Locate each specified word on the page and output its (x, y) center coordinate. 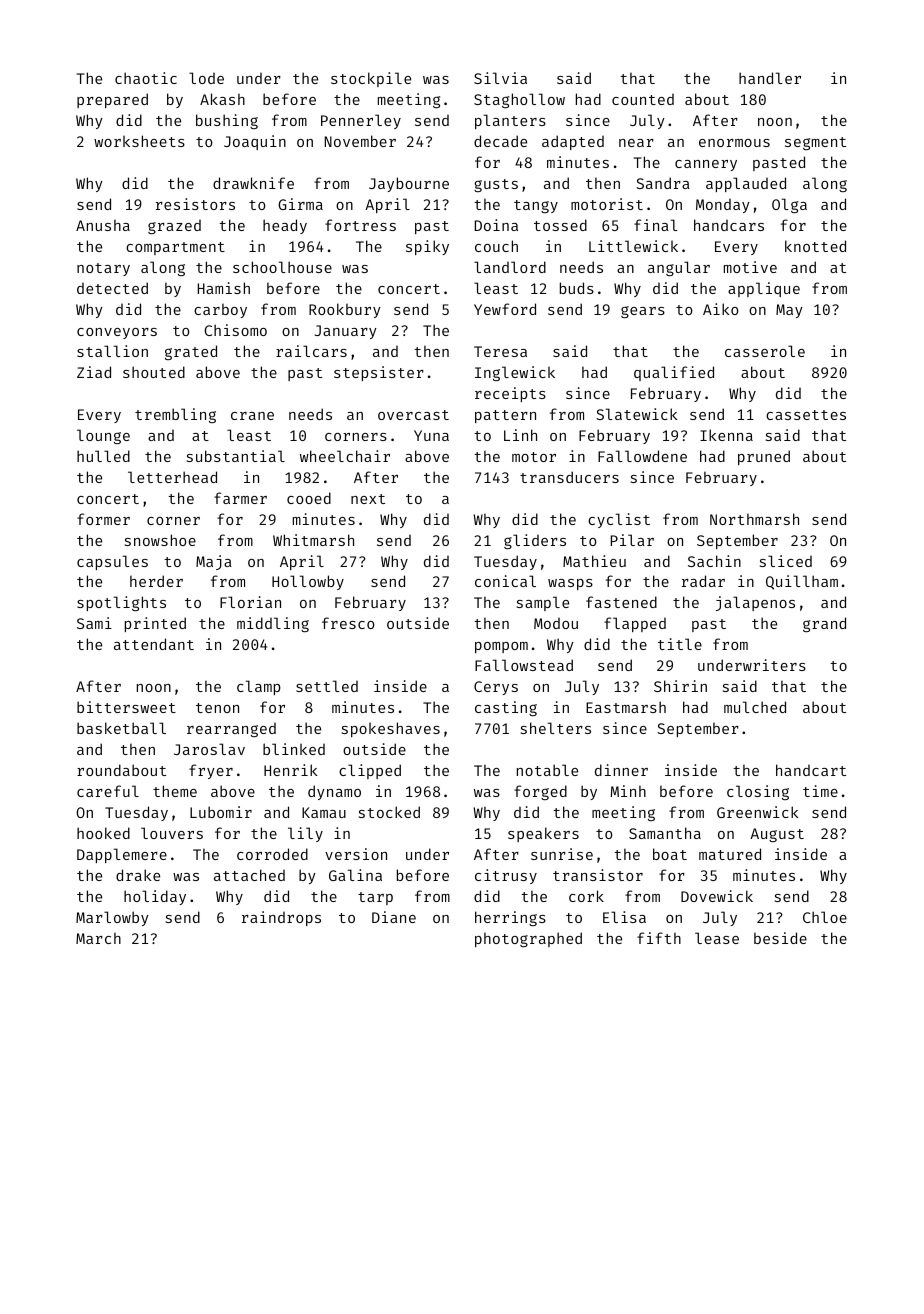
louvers (172, 833)
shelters (556, 728)
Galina (355, 875)
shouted (154, 372)
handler (770, 78)
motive (750, 267)
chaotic (146, 78)
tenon (217, 708)
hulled (103, 456)
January (346, 332)
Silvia (500, 78)
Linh (520, 435)
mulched (755, 707)
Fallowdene (642, 456)
